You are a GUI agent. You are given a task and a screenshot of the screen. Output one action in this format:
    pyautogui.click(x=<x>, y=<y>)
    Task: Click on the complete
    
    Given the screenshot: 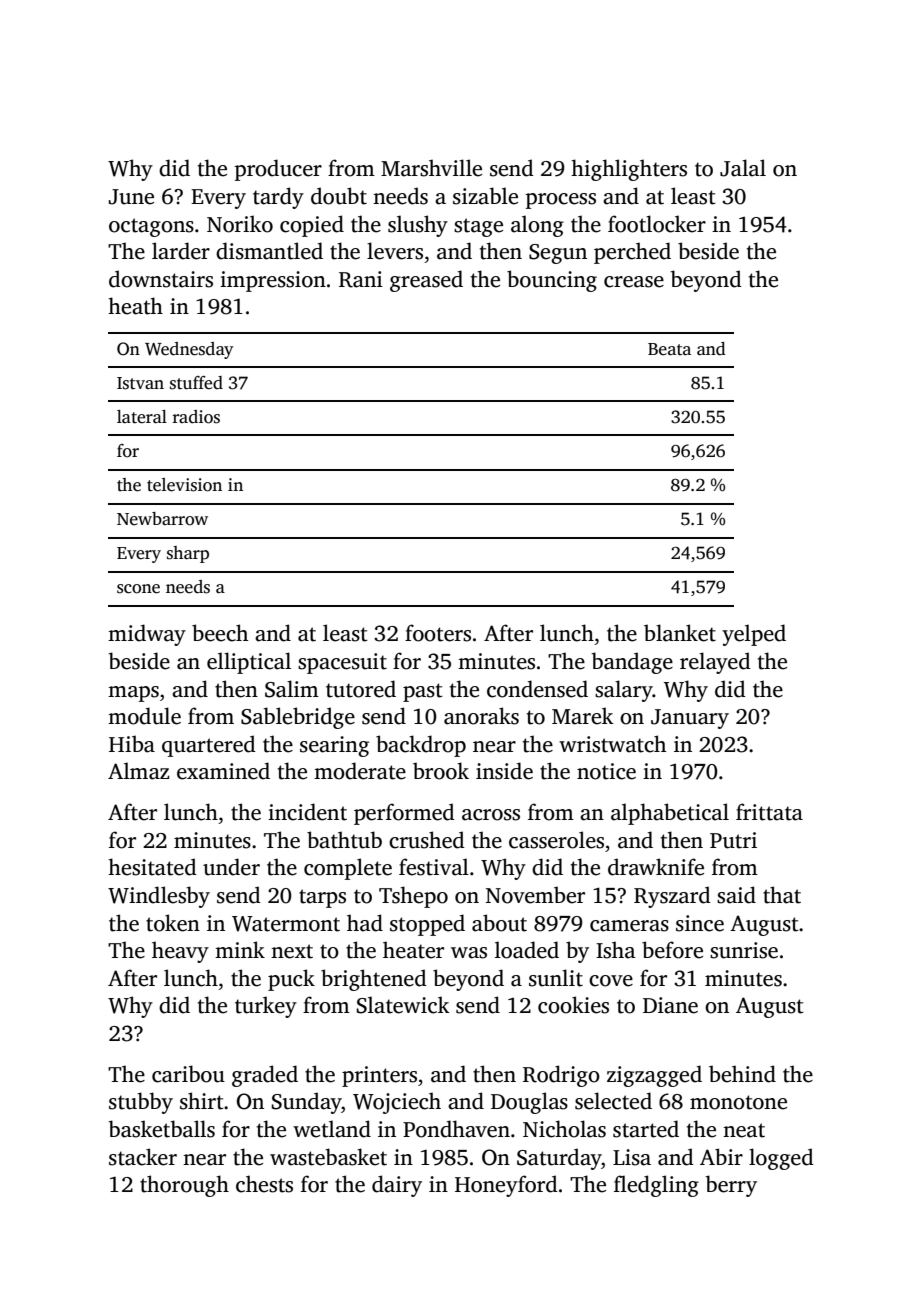 What is the action you would take?
    pyautogui.click(x=348, y=869)
